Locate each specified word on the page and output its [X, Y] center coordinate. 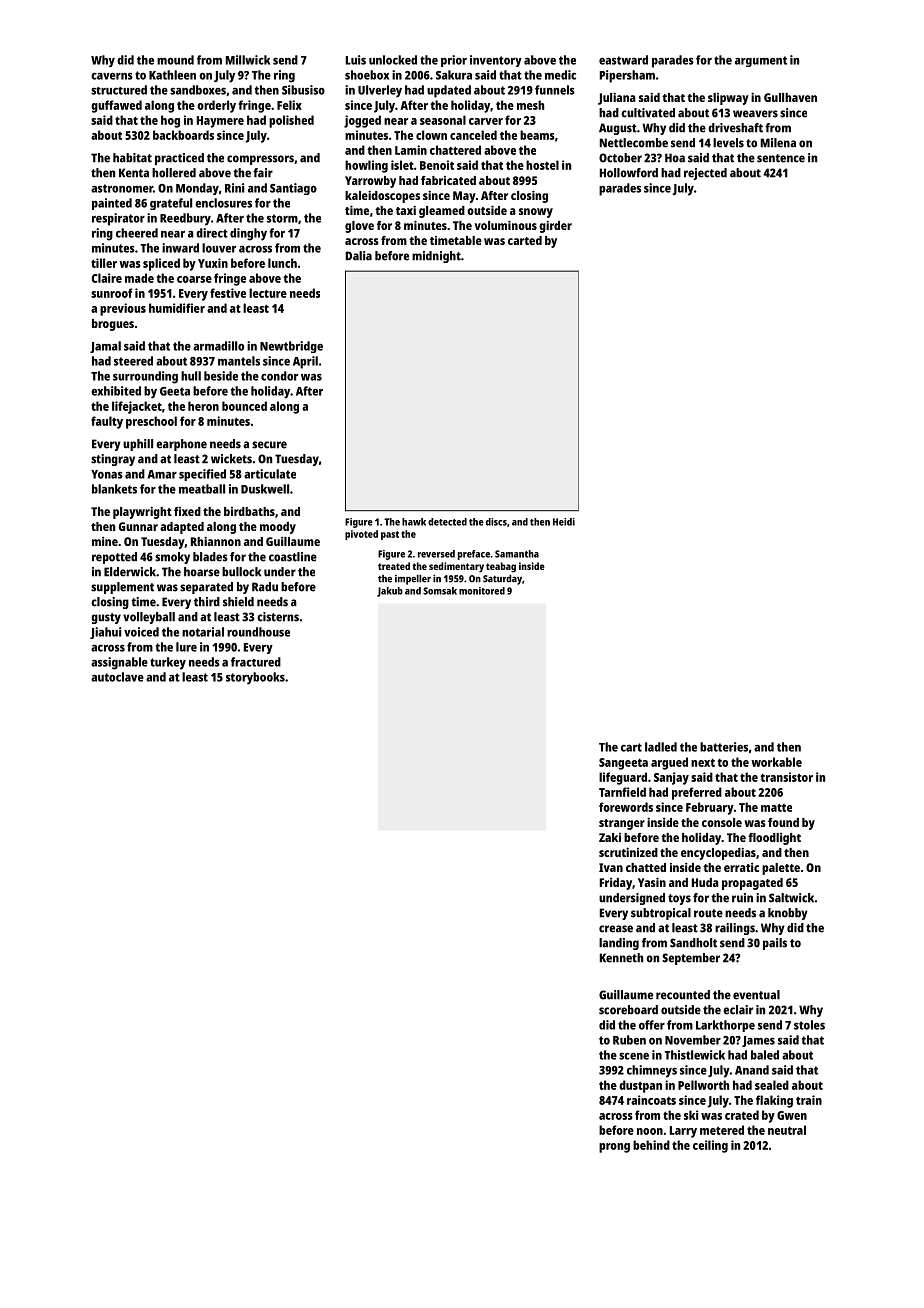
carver [486, 121]
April [305, 362]
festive [228, 293]
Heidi [564, 522]
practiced [179, 159]
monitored [482, 591]
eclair [738, 1010]
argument [761, 61]
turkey [168, 663]
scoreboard [628, 1010]
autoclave [117, 677]
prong [614, 1148]
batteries [724, 747]
